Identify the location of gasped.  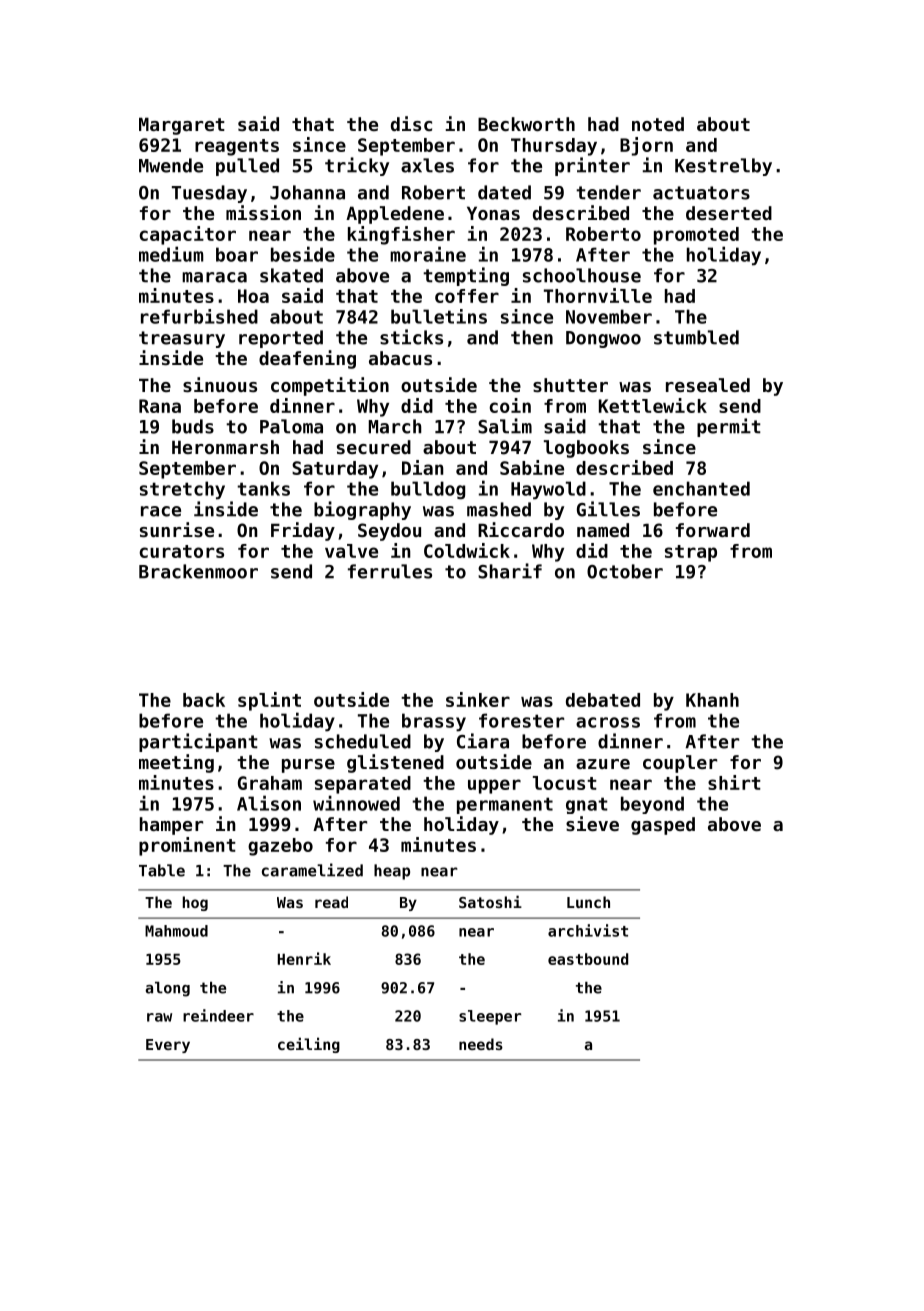
(663, 826).
